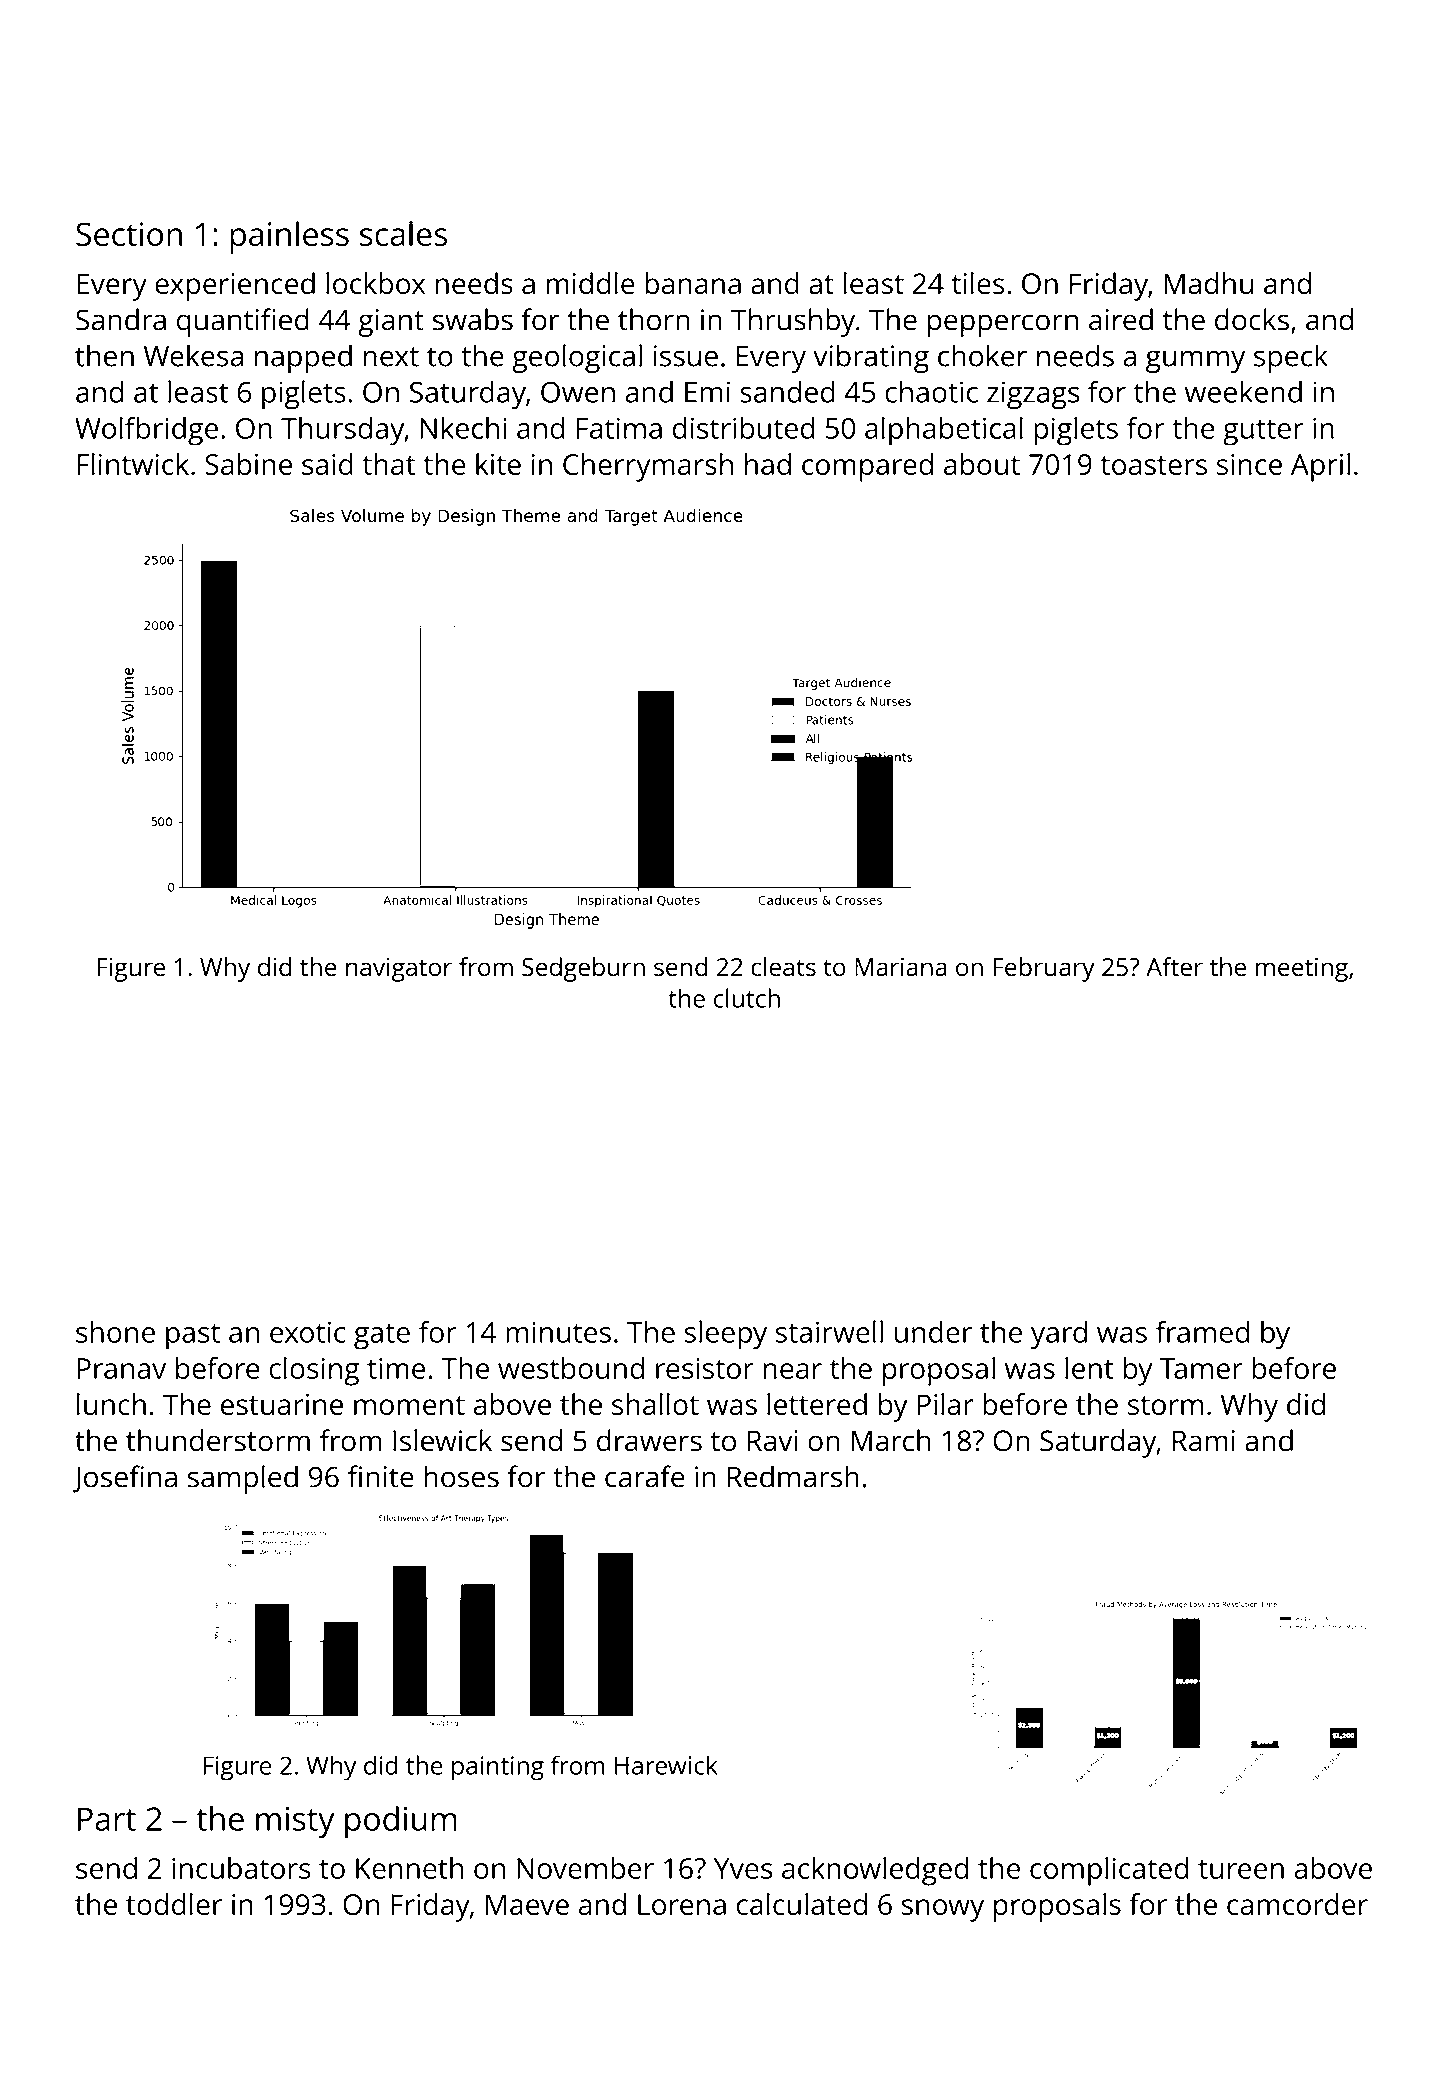 The height and width of the screenshot is (2100, 1450). What do you see at coordinates (1208, 283) in the screenshot?
I see `Madhu` at bounding box center [1208, 283].
